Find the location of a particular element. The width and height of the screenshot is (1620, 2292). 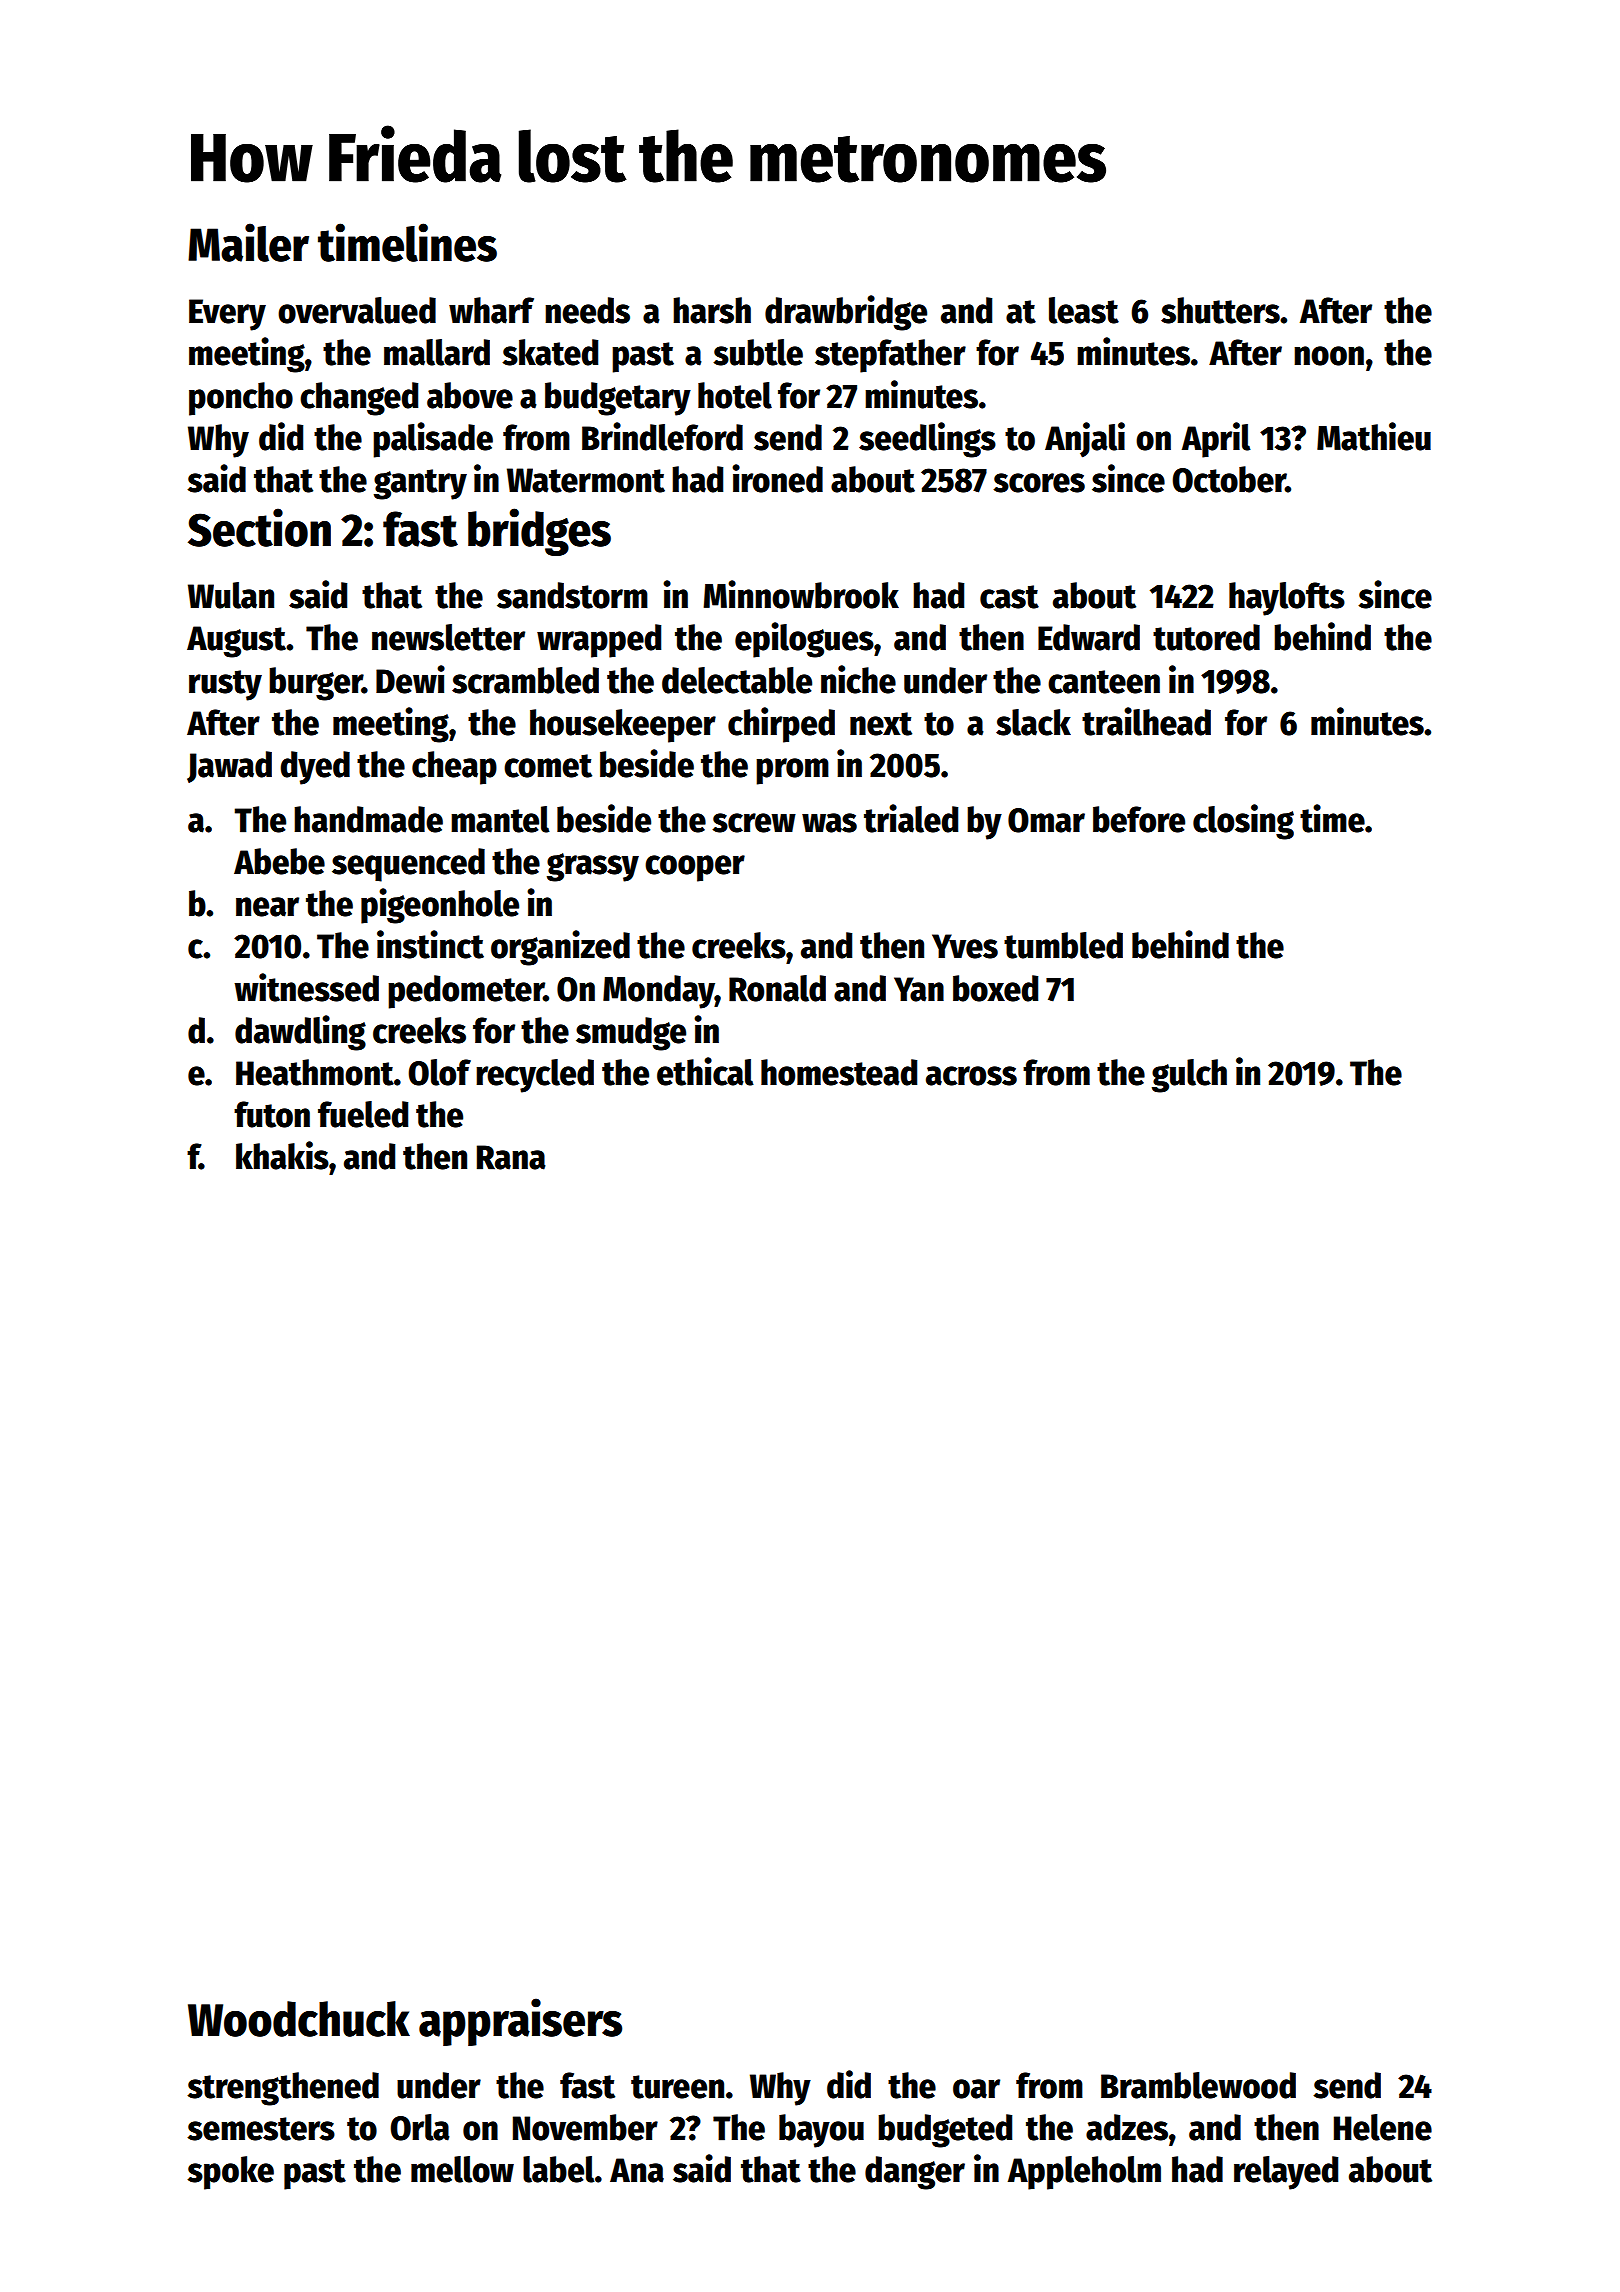

stepfather is located at coordinates (890, 356).
